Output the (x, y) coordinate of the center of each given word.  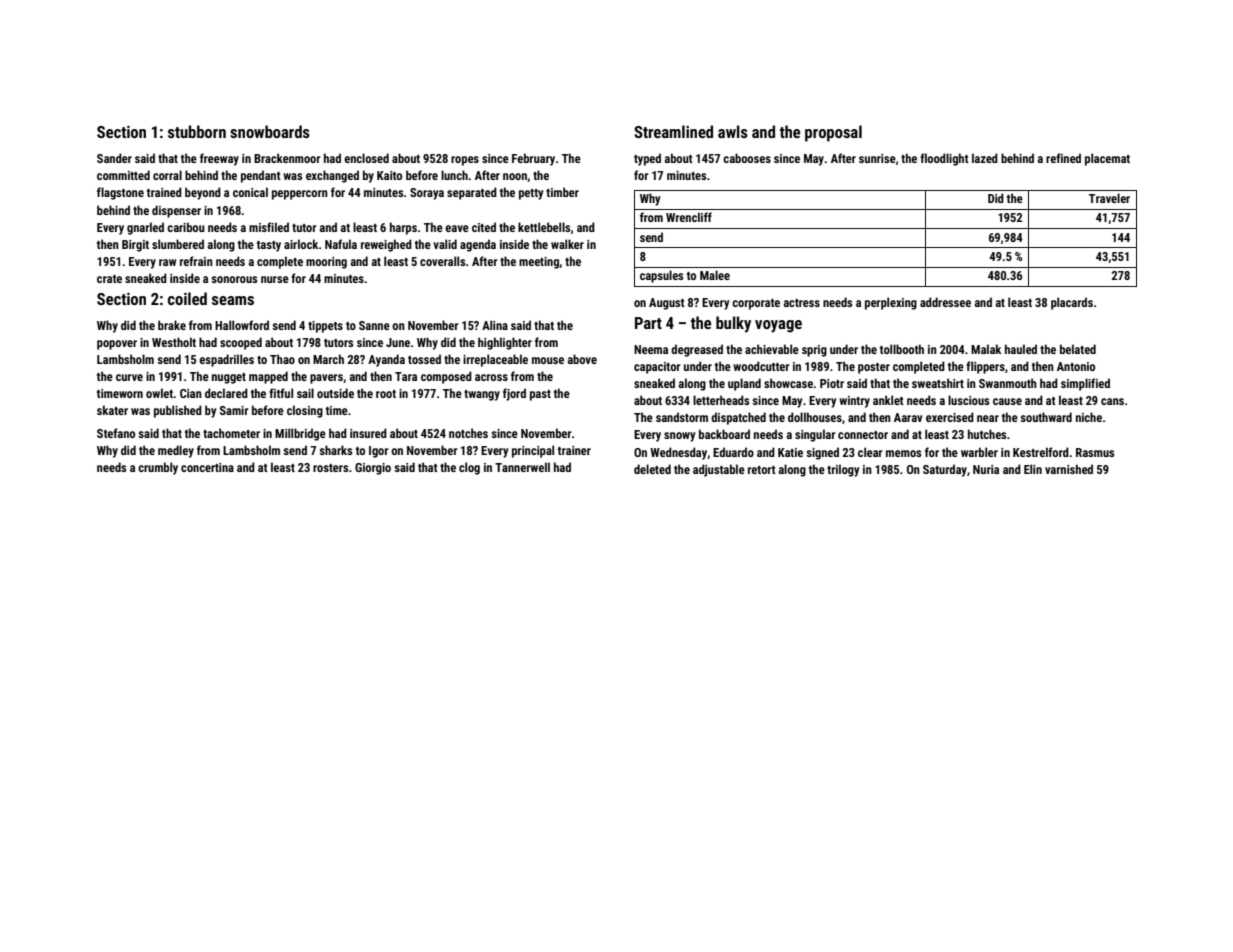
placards (1072, 303)
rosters (330, 468)
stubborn (197, 131)
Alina (495, 325)
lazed (985, 158)
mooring (326, 263)
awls (733, 131)
